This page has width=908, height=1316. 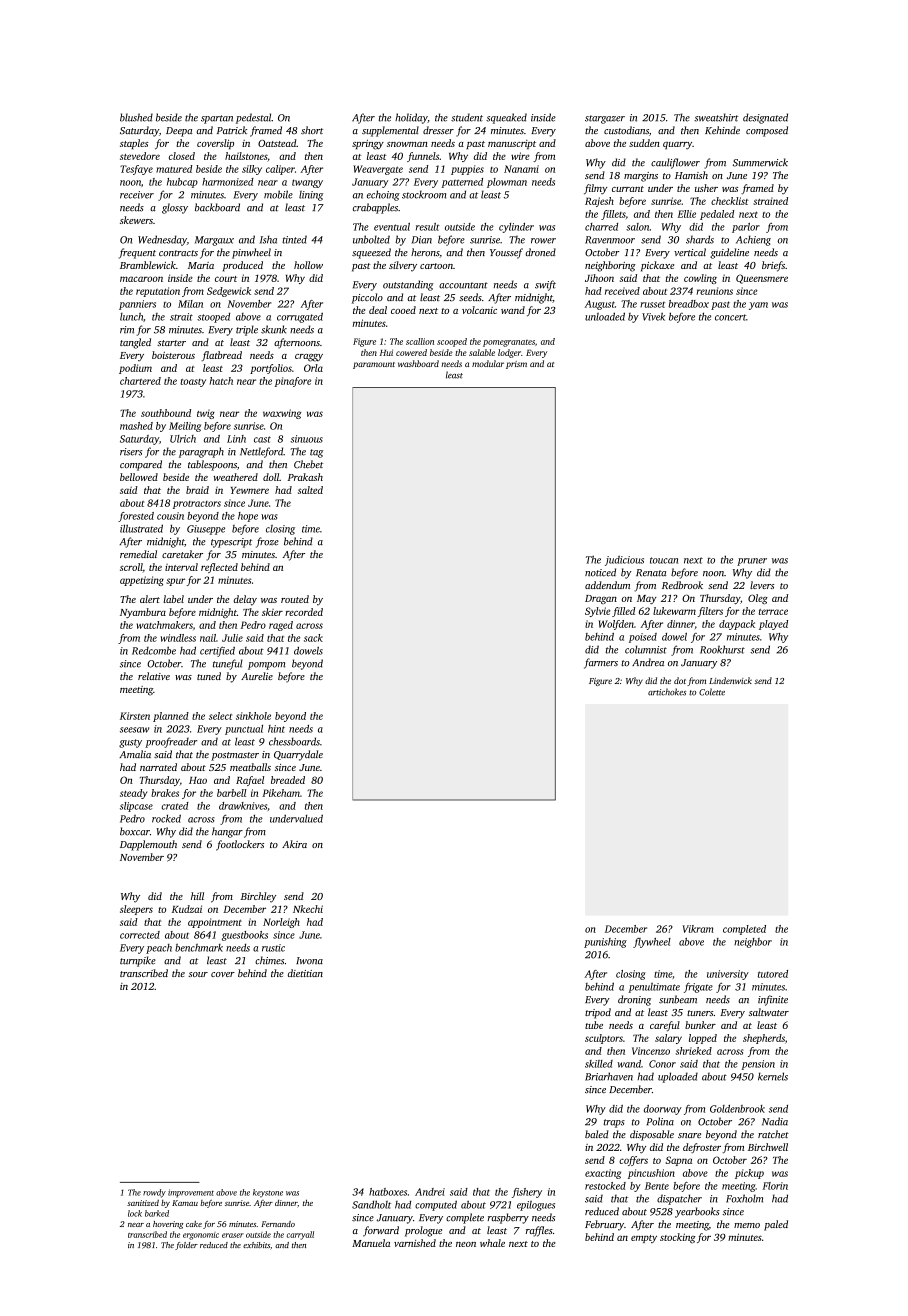 I want to click on university, so click(x=728, y=975).
